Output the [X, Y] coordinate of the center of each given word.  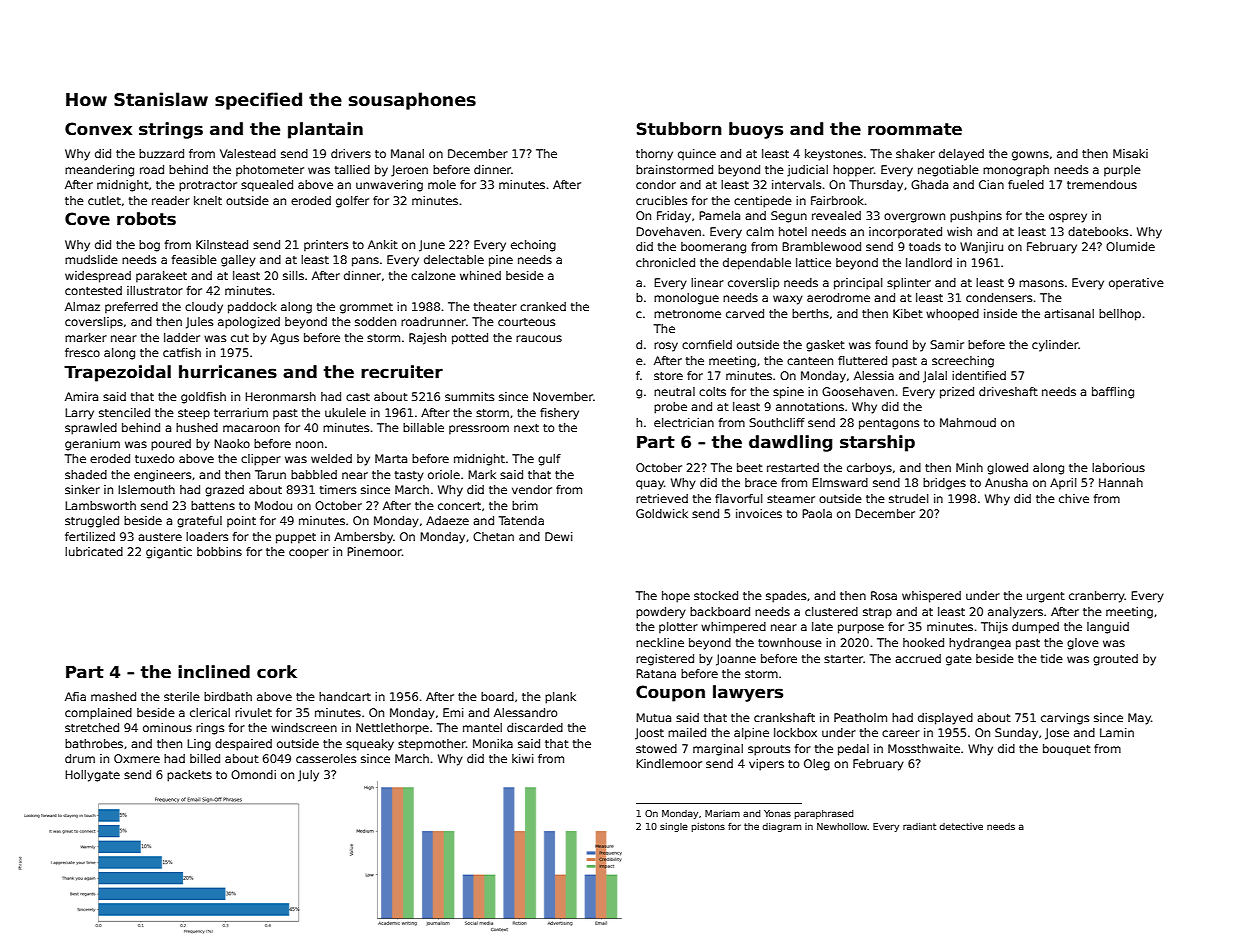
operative [1136, 284]
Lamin [1117, 732]
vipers [766, 765]
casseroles [326, 758]
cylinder [1055, 346]
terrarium [241, 412]
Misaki [1130, 153]
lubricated [94, 551]
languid [1108, 628]
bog [149, 246]
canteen [810, 361]
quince [697, 155]
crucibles [661, 200]
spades [786, 597]
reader [171, 200]
